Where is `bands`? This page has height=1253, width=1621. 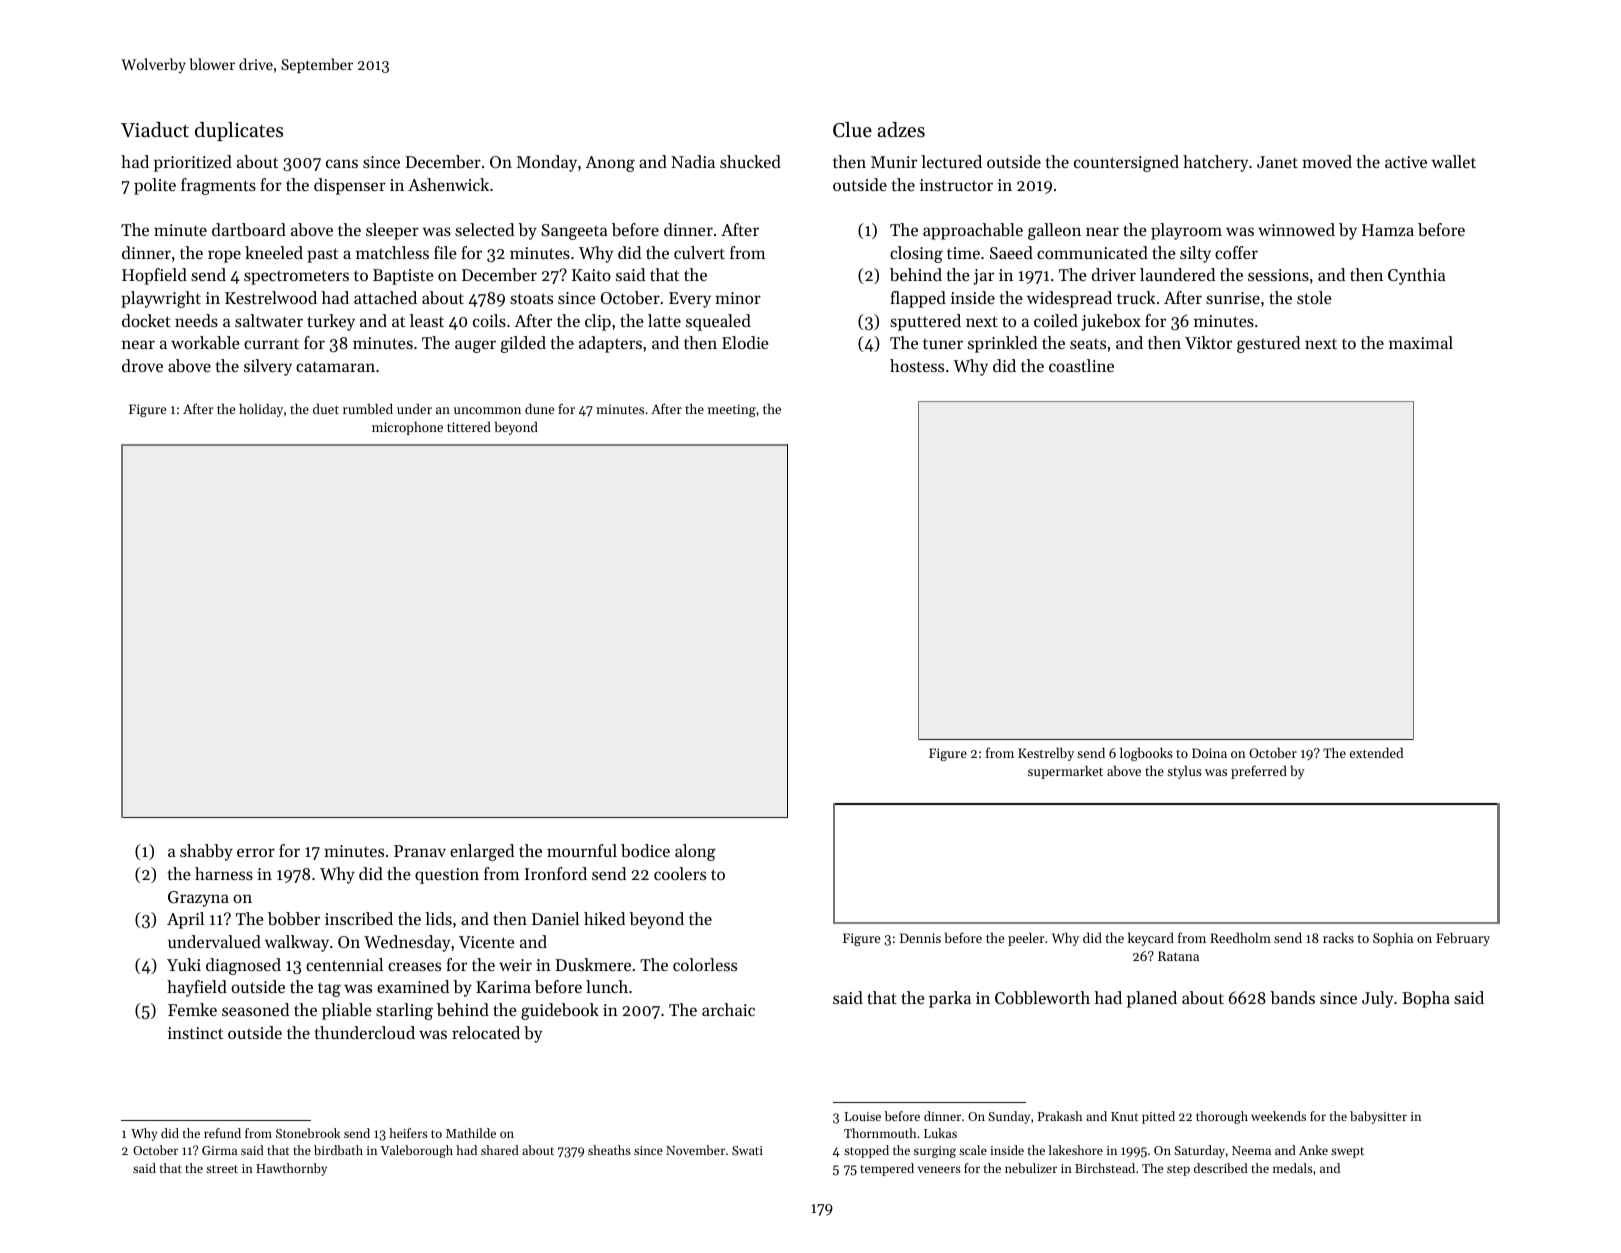 bands is located at coordinates (1292, 997).
